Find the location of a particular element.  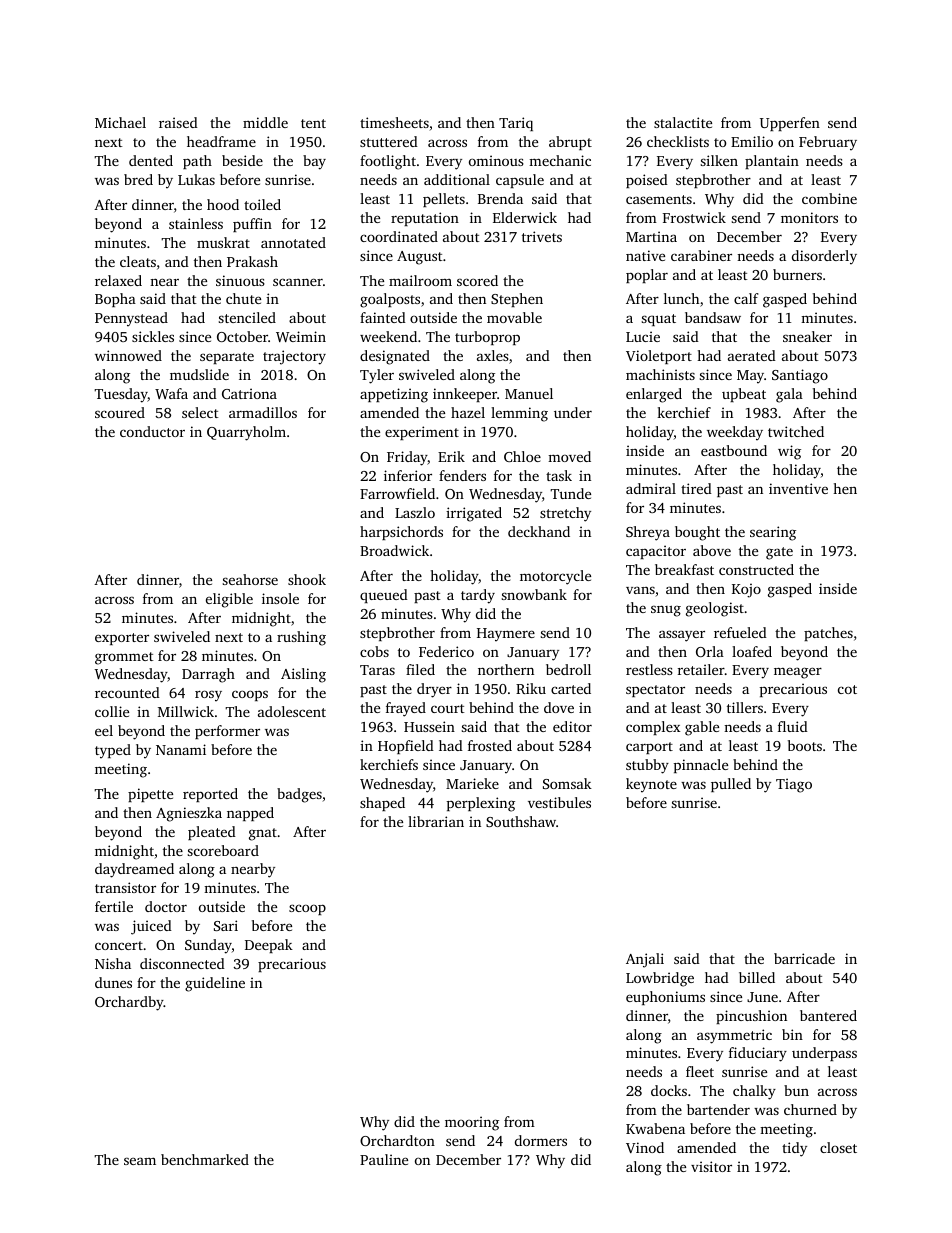

patches is located at coordinates (828, 634).
